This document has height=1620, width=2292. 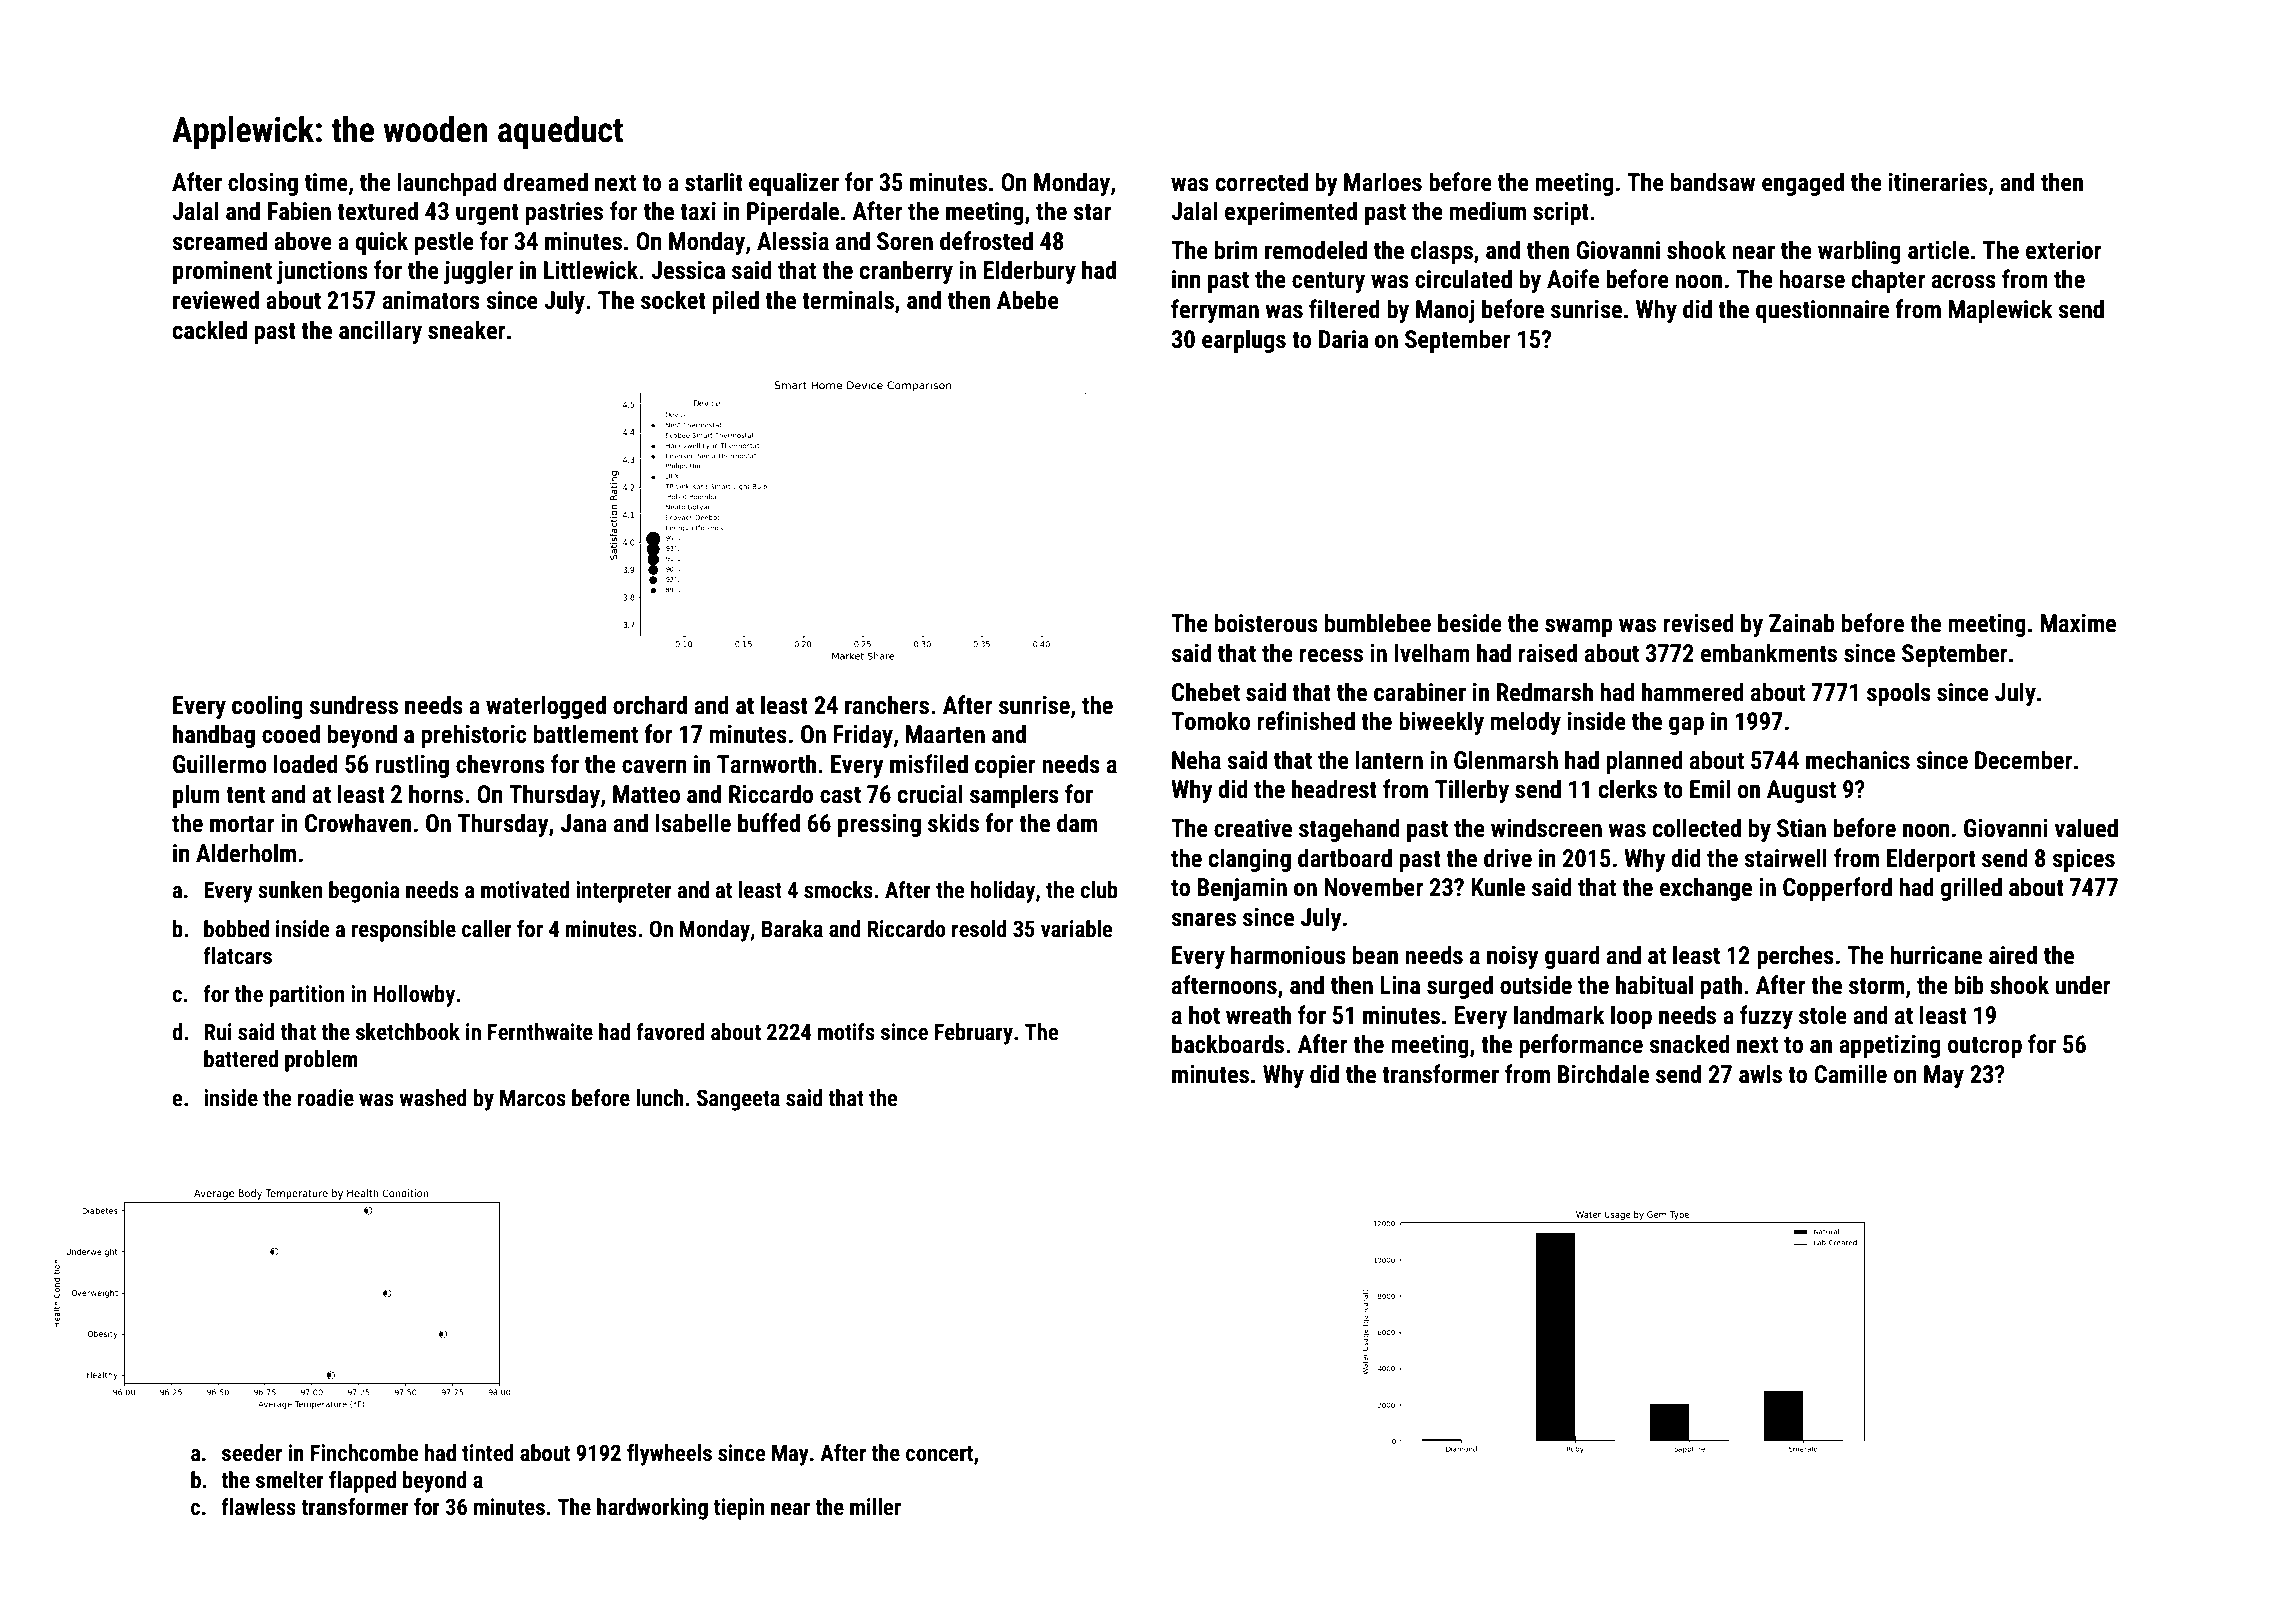 I want to click on flywheels, so click(x=669, y=1455).
